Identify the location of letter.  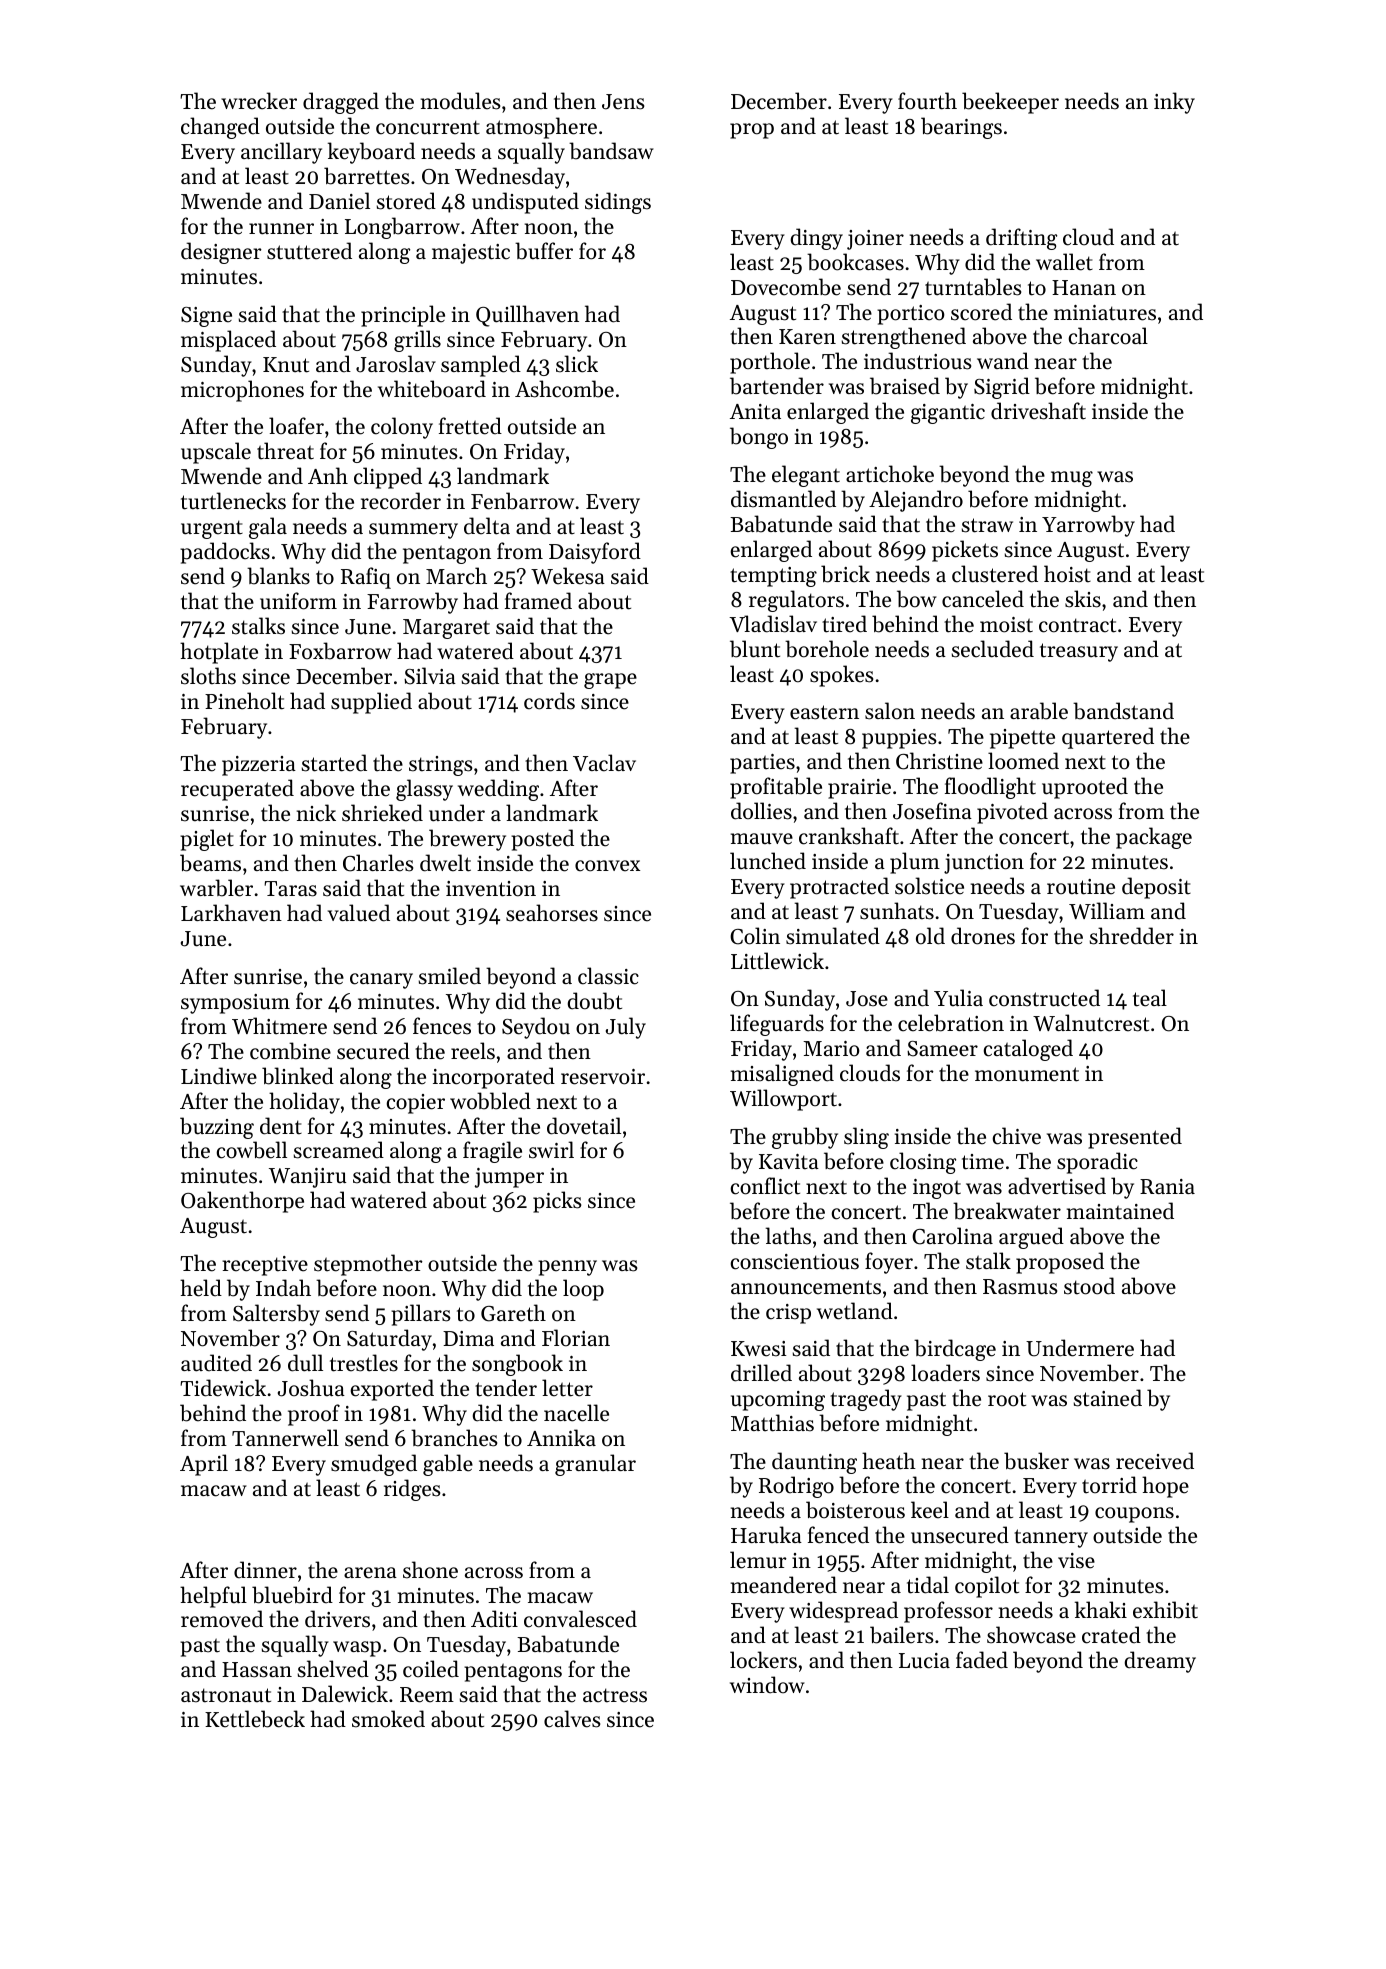
(567, 1388).
